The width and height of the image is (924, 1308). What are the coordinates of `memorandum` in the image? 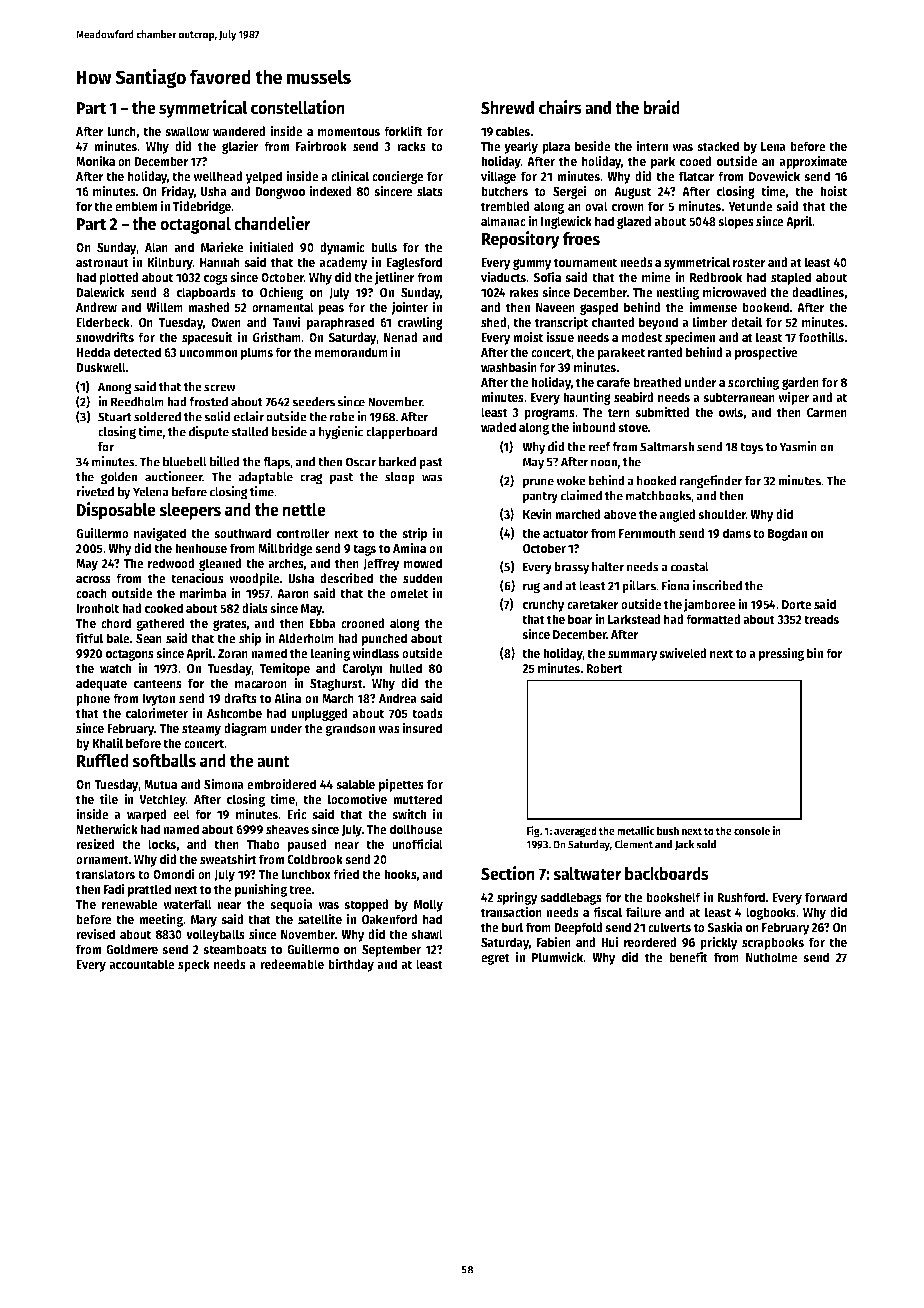 It's located at (351, 352).
